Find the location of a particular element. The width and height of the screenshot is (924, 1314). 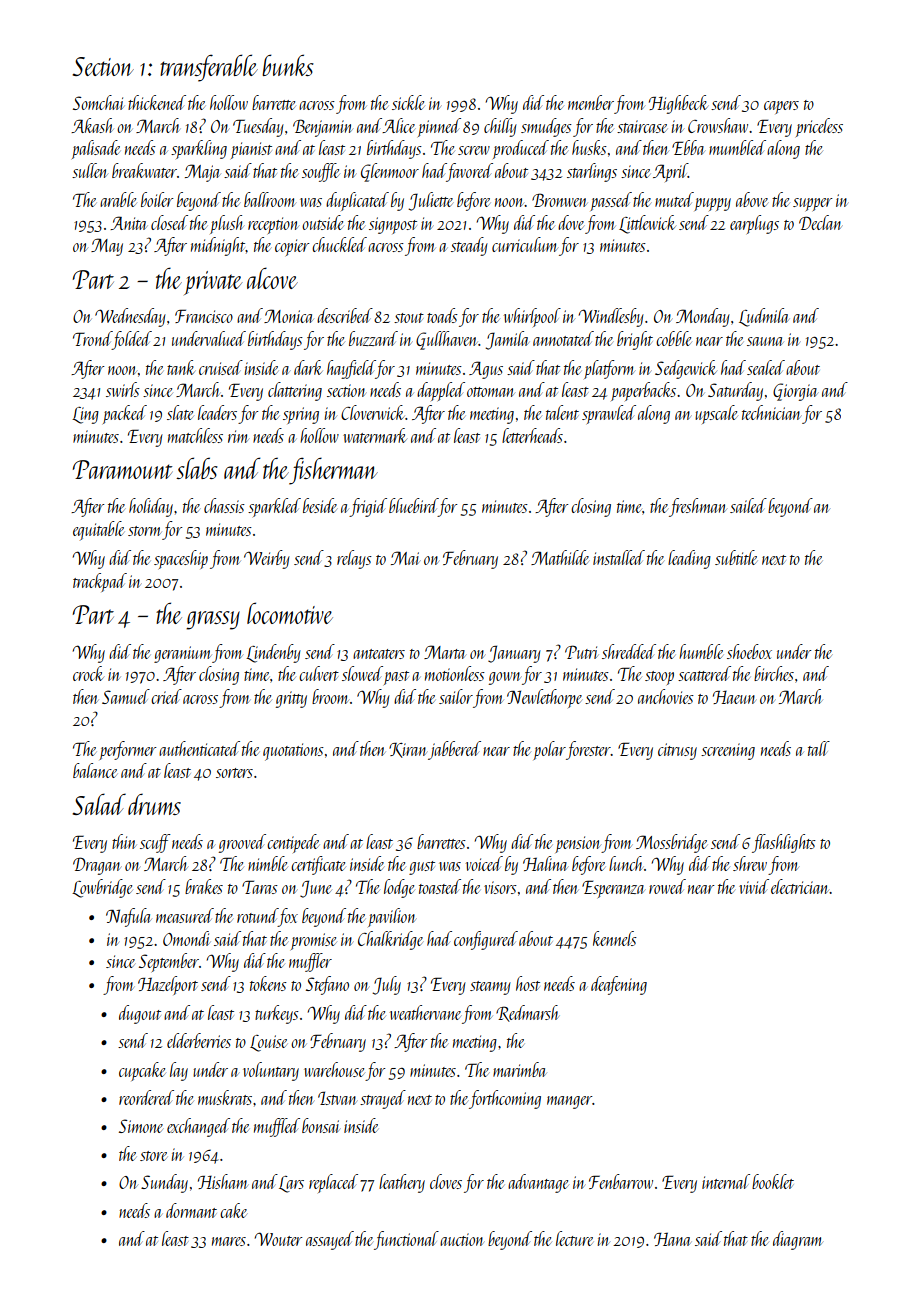

citrusy is located at coordinates (677, 751).
